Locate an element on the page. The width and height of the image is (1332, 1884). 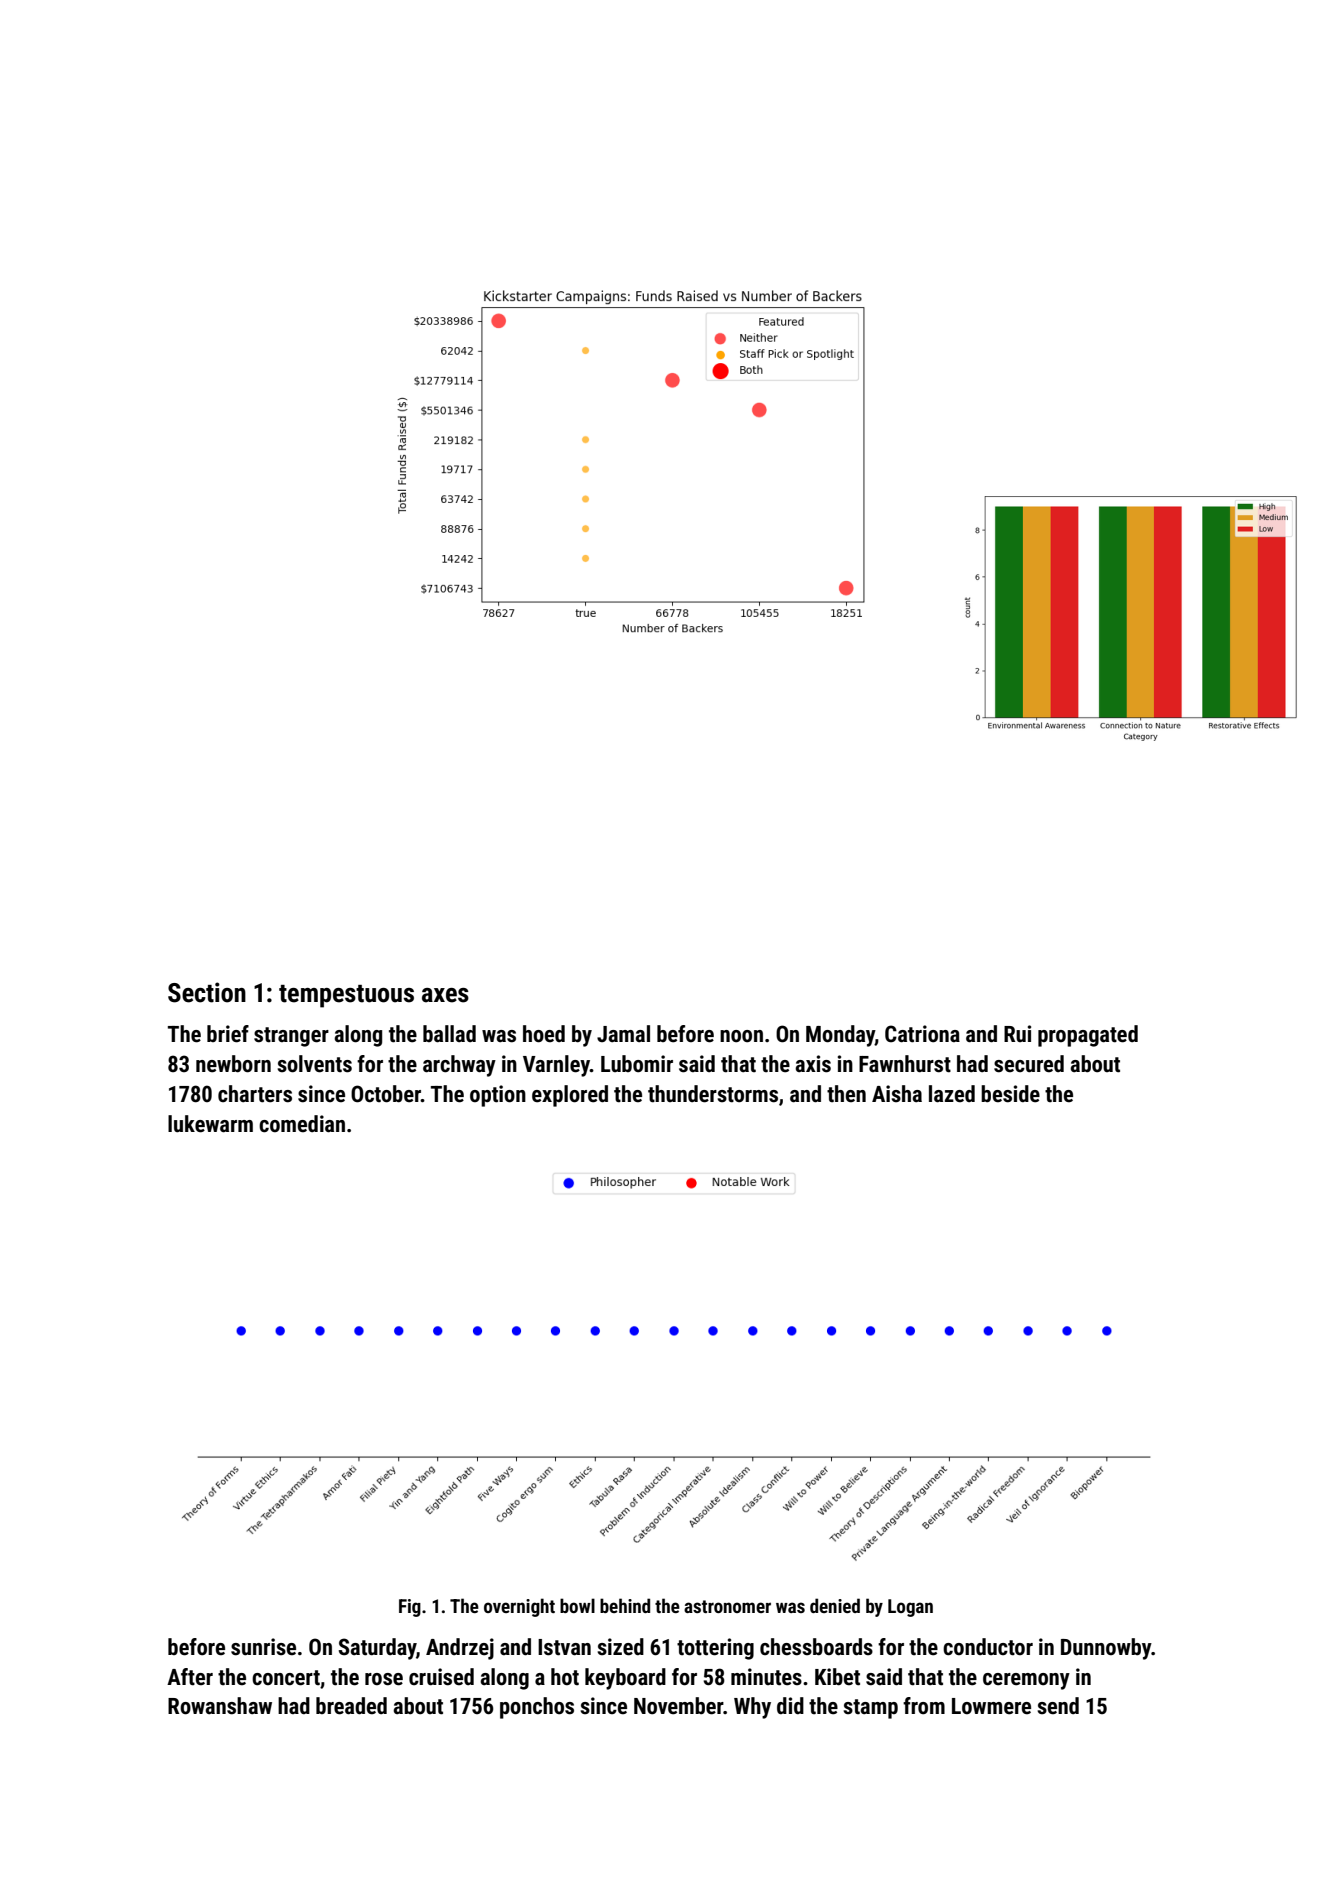
conductor is located at coordinates (988, 1647).
